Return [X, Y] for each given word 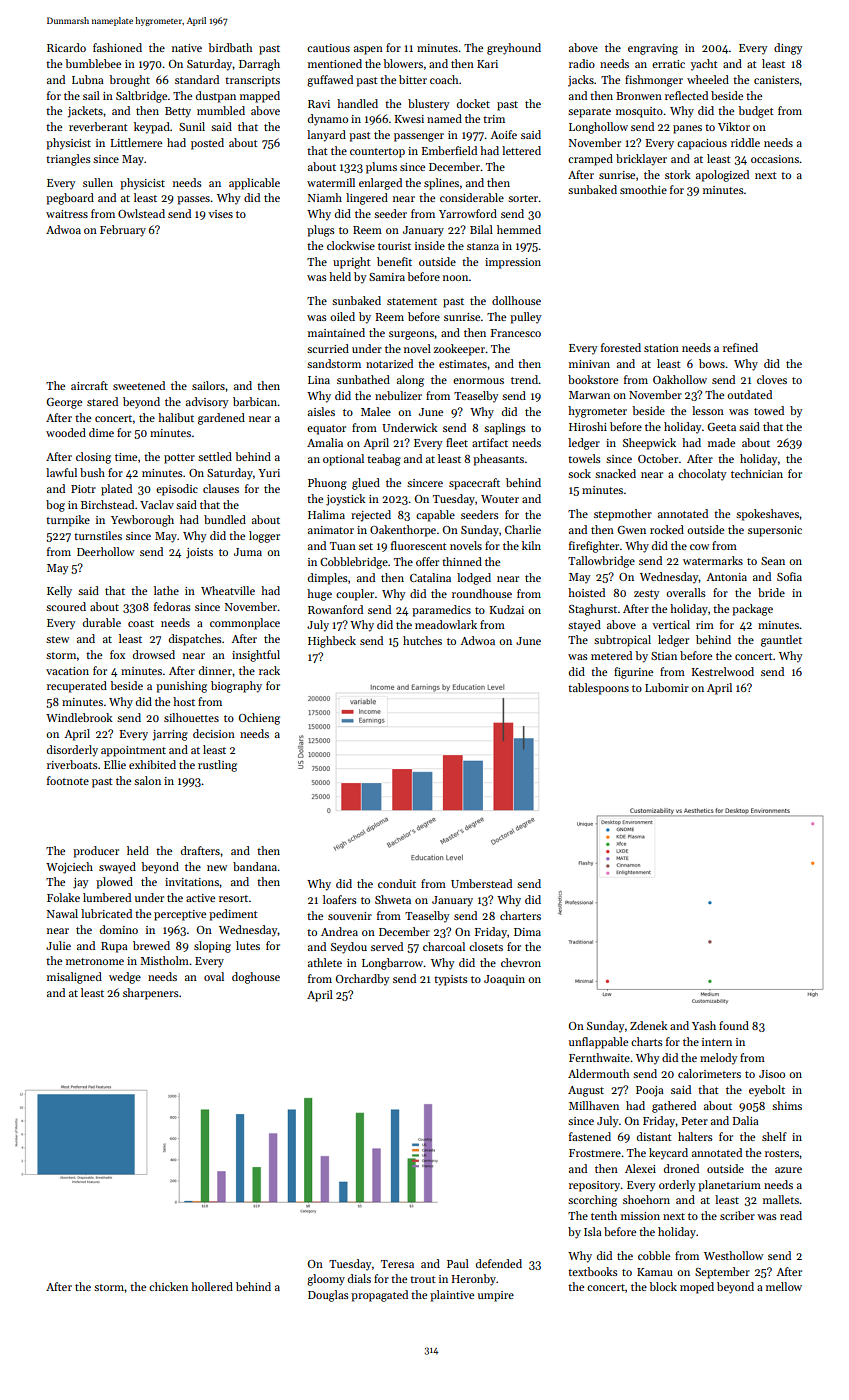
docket [473, 103]
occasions [775, 159]
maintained [336, 332]
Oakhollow [680, 379]
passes [193, 200]
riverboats [72, 764]
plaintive [452, 1296]
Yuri [269, 473]
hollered [212, 1286]
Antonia [726, 577]
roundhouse [482, 593]
